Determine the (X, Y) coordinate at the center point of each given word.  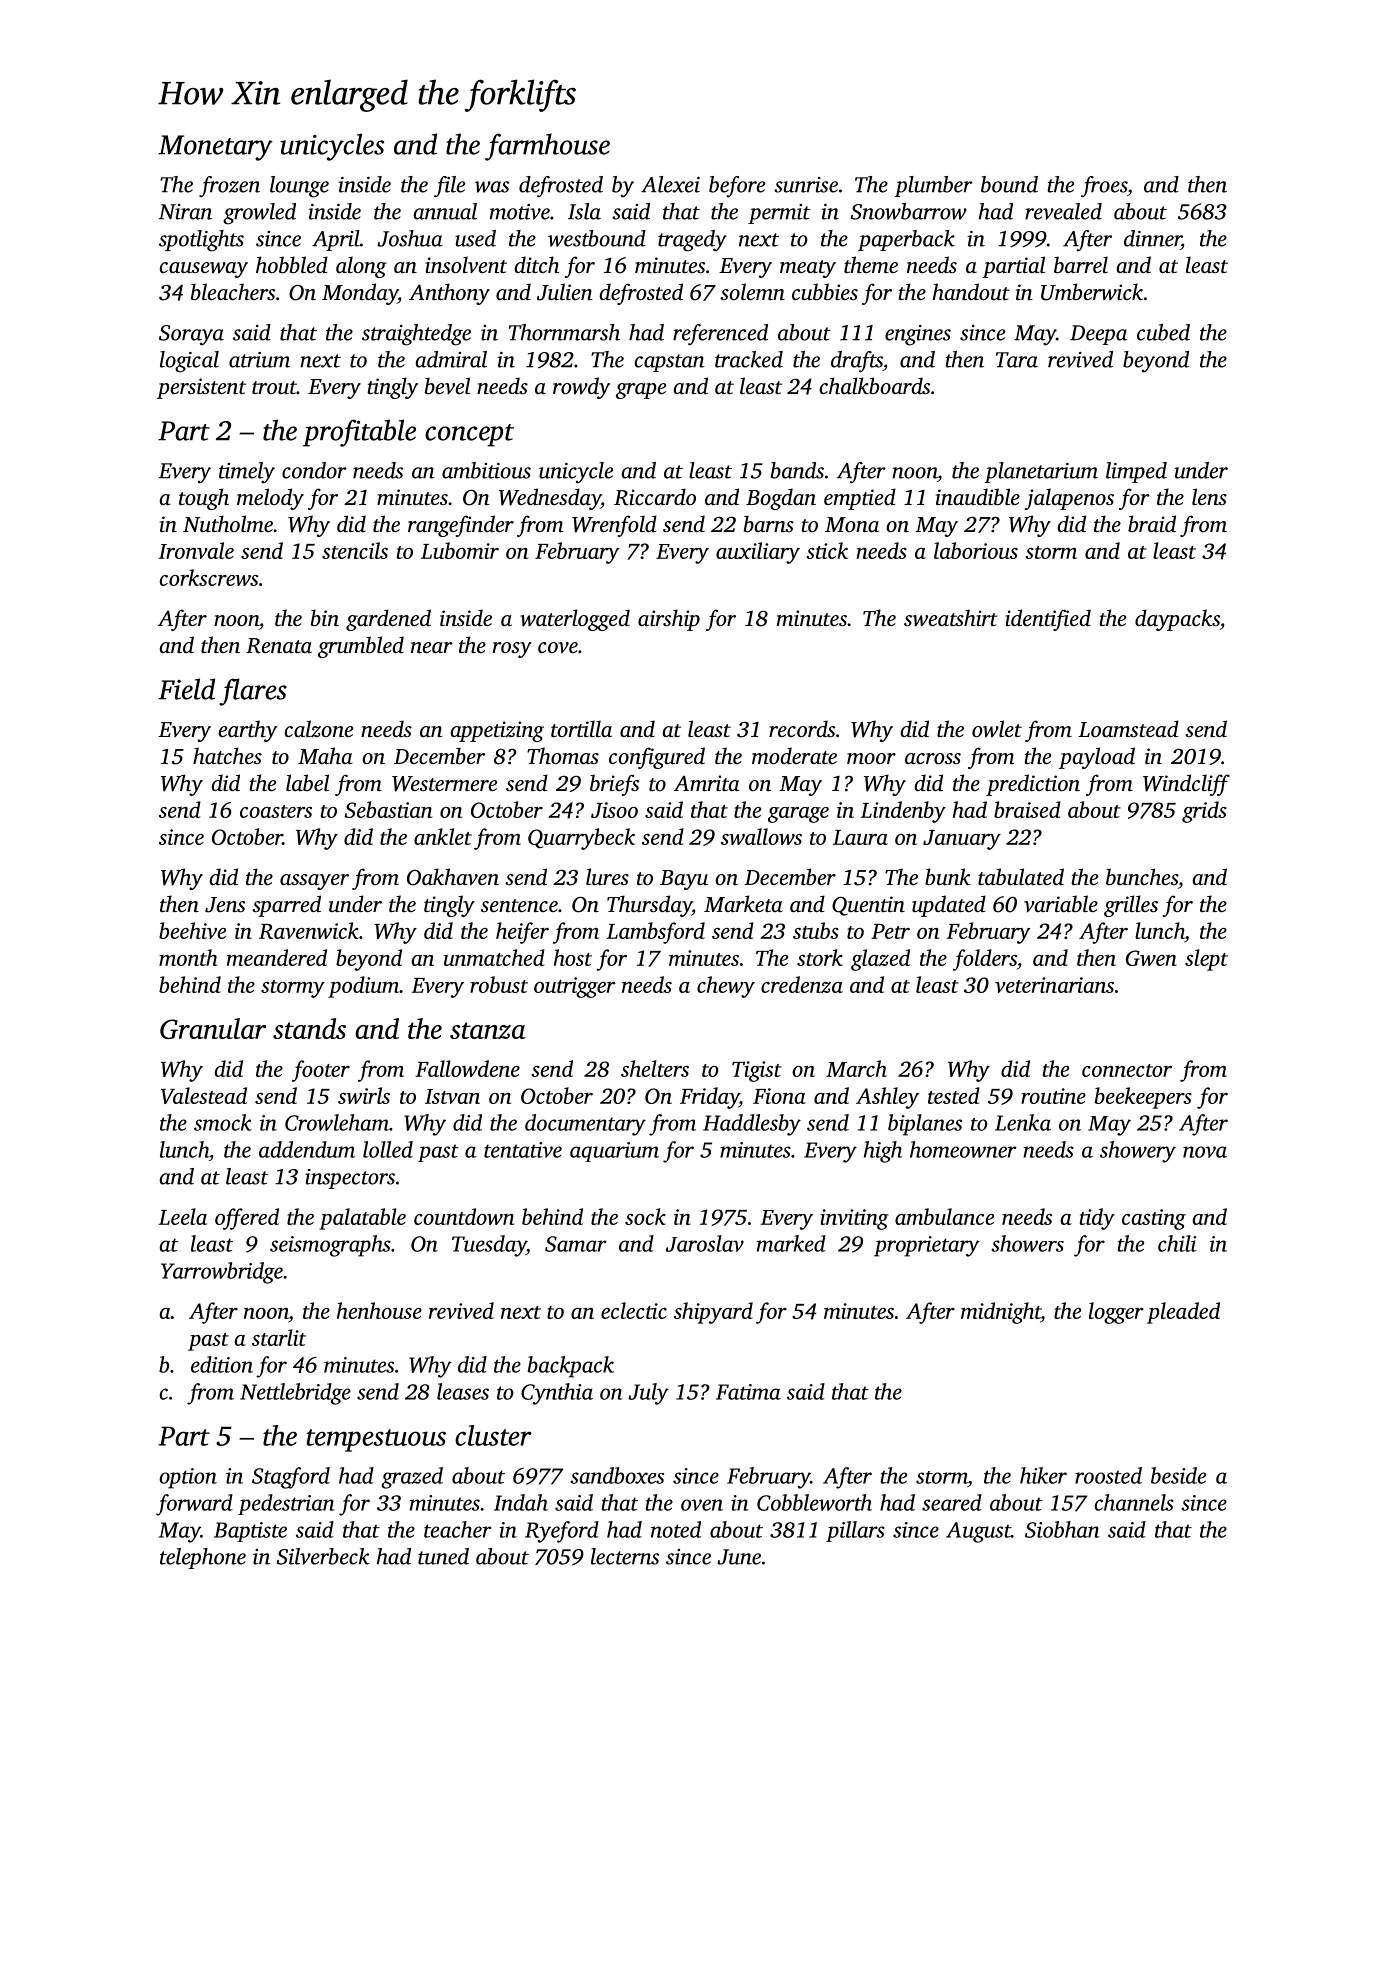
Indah (521, 1502)
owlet (997, 729)
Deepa (1098, 335)
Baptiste (250, 1532)
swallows (761, 836)
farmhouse (547, 147)
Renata (279, 646)
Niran (185, 212)
